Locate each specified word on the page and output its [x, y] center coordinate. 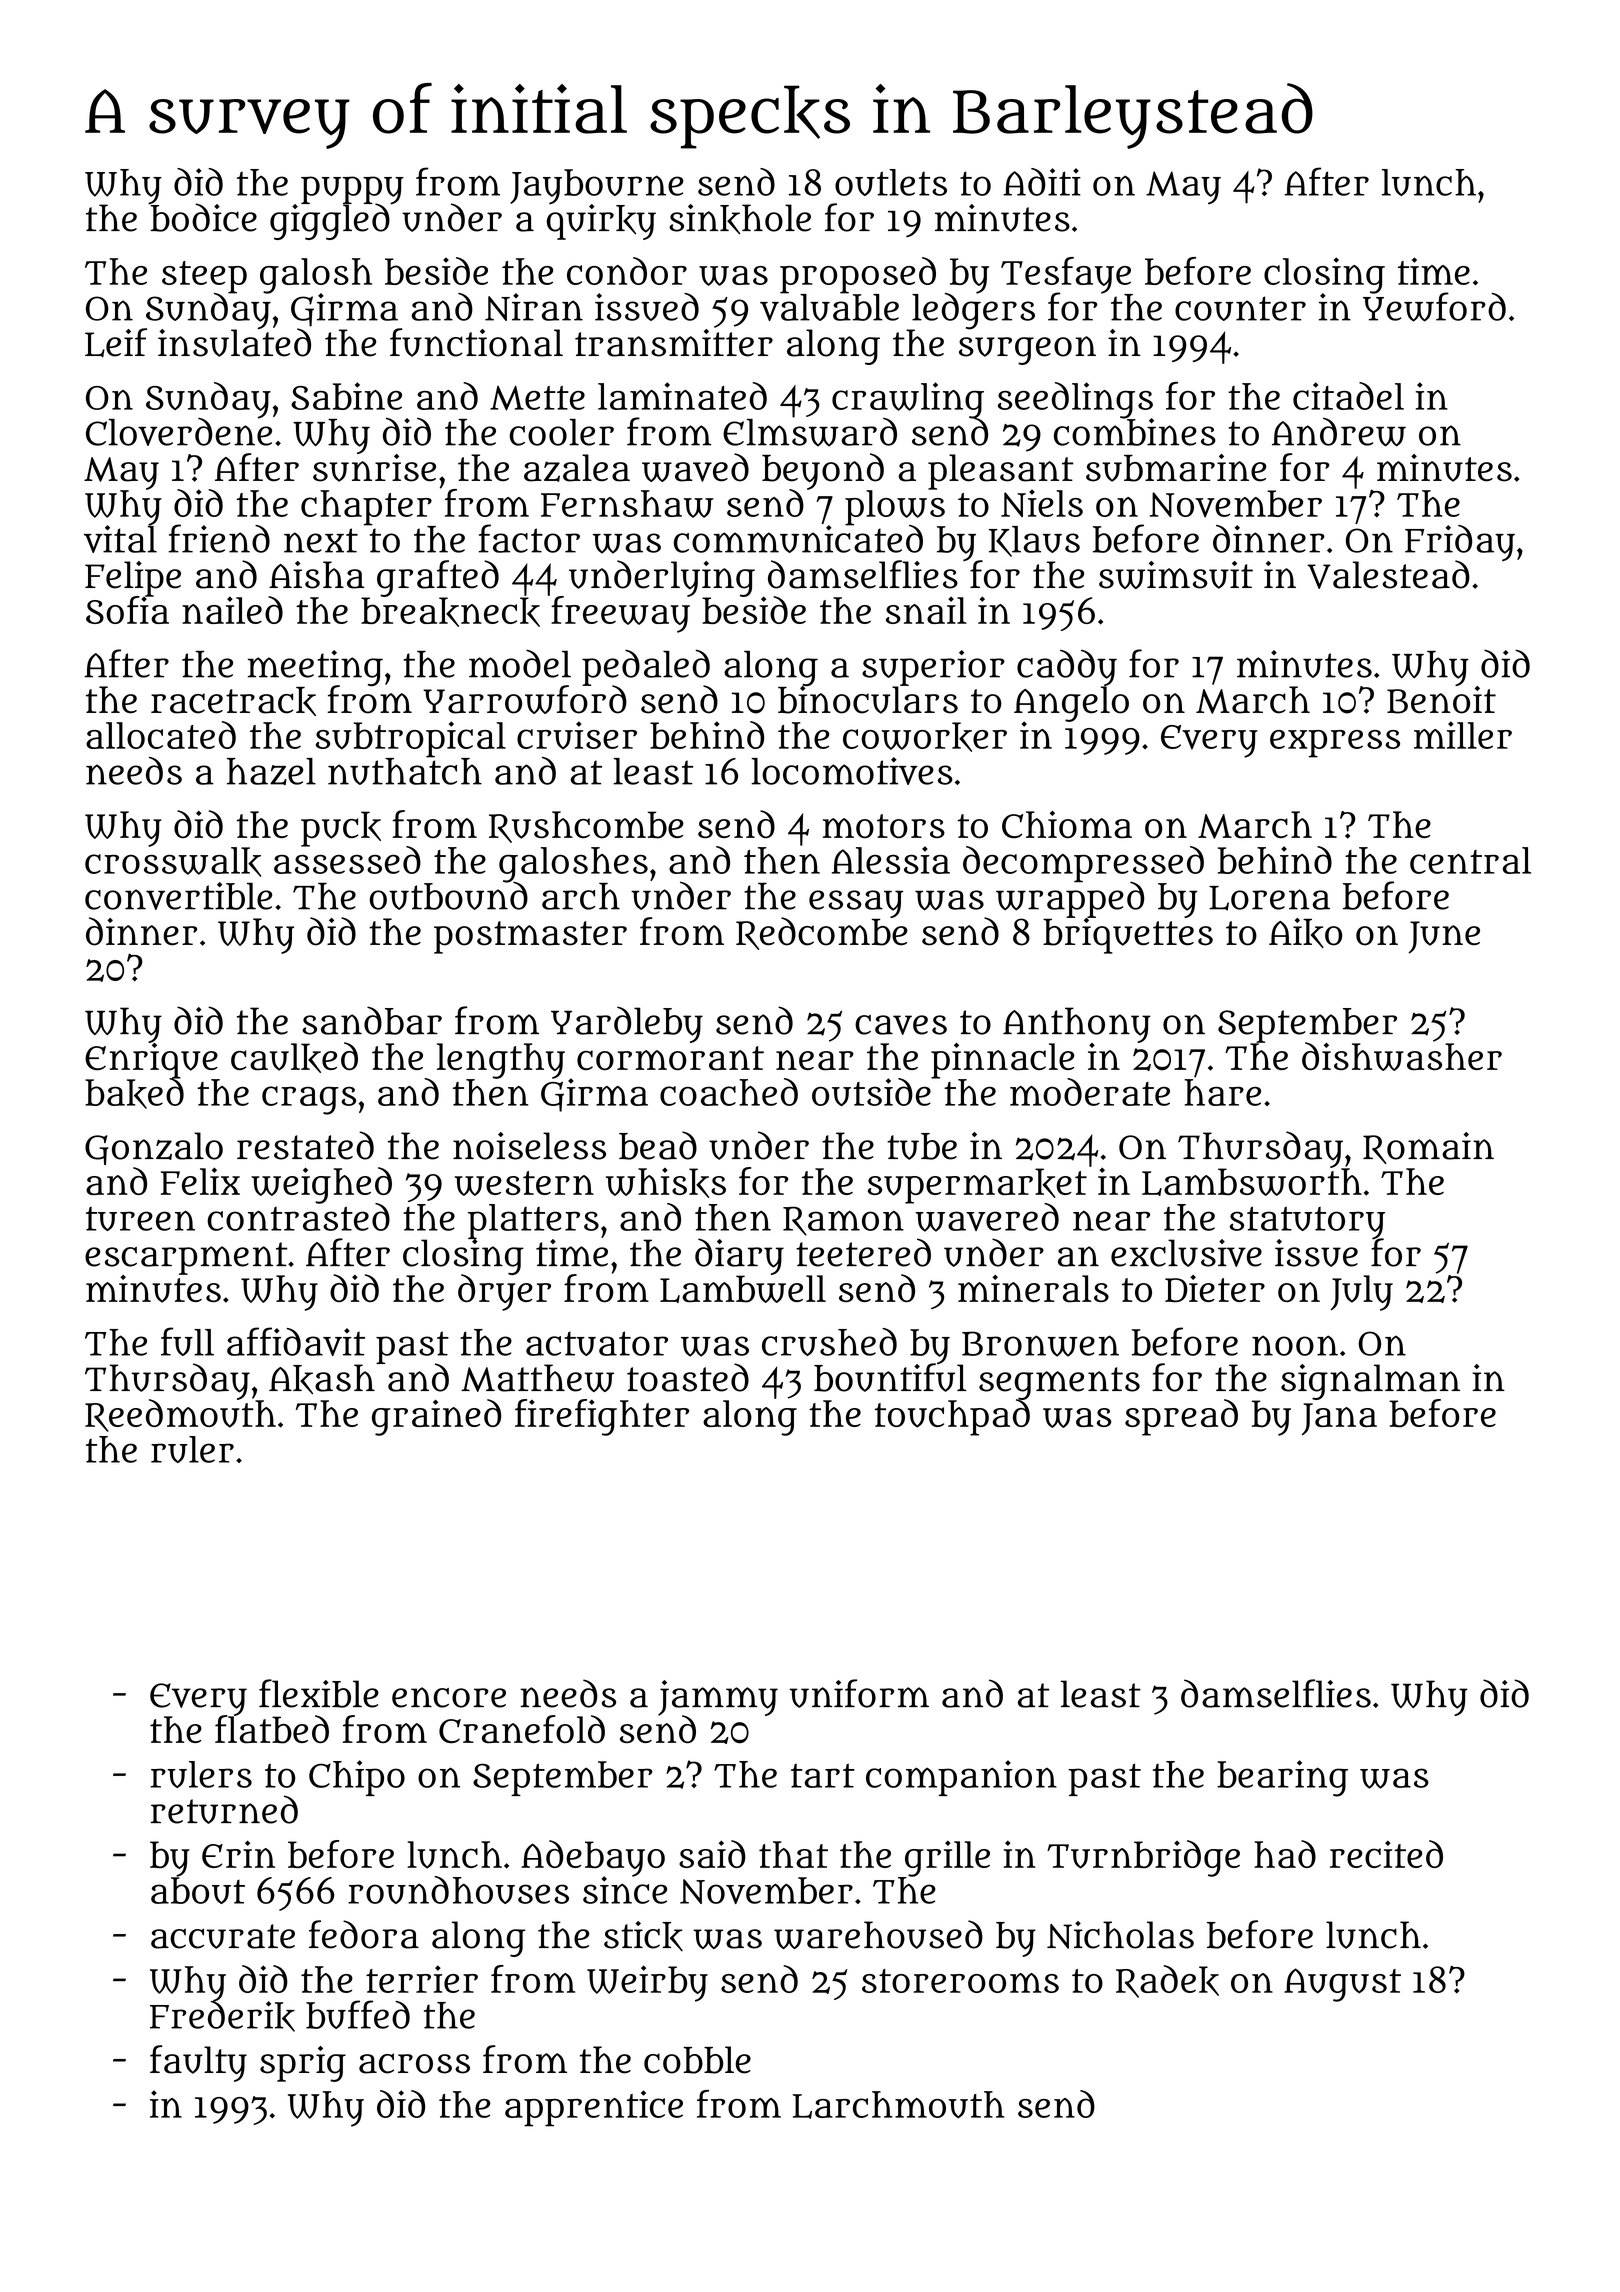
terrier [422, 1979]
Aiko [1305, 933]
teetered [863, 1252]
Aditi [1042, 182]
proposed [858, 275]
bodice [203, 218]
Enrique [151, 1060]
